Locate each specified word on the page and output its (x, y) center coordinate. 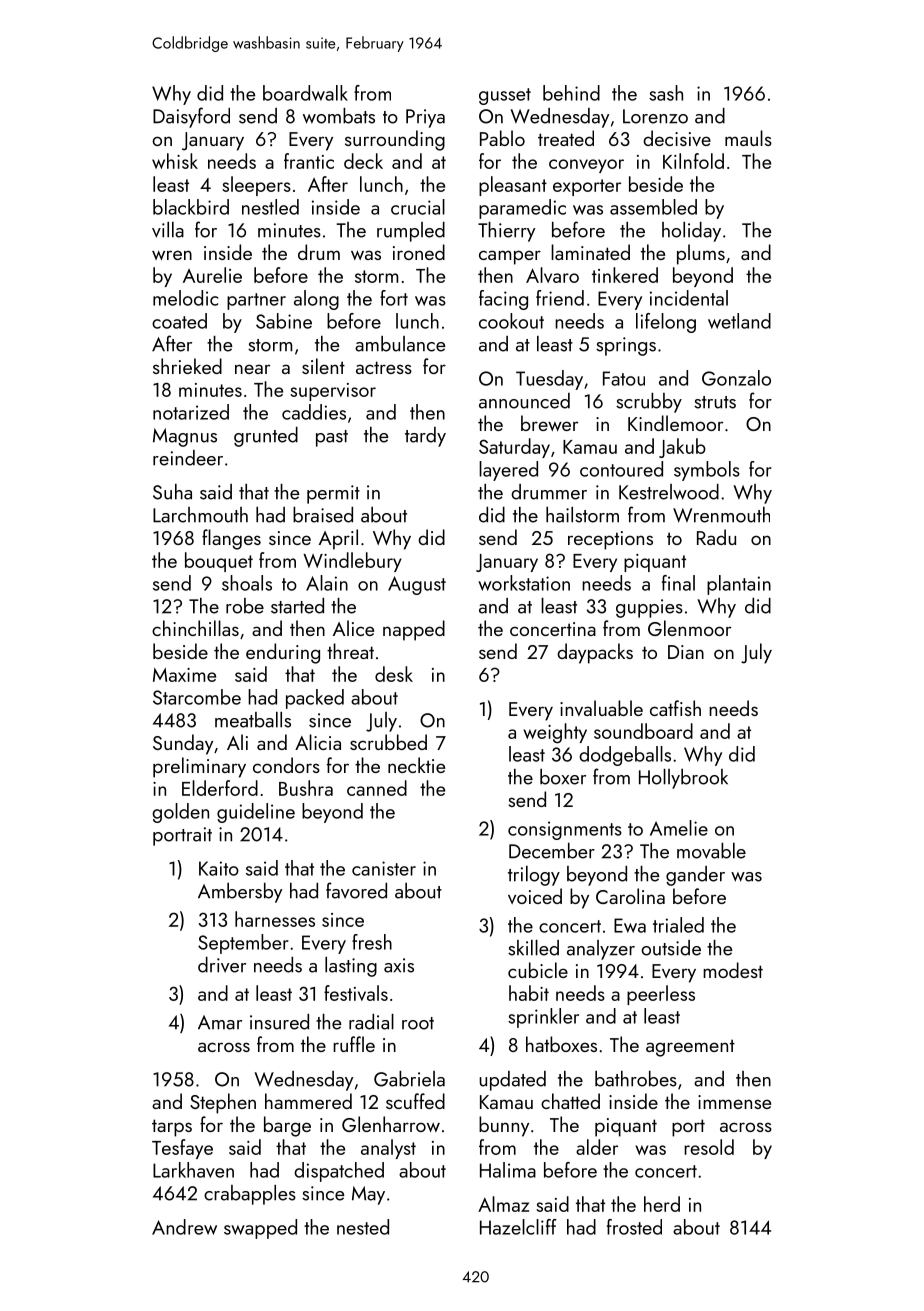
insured (279, 1022)
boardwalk (305, 93)
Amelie (679, 828)
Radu (716, 537)
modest (733, 970)
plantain (739, 585)
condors (286, 765)
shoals (247, 583)
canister (384, 868)
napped (414, 630)
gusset (505, 96)
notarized (191, 412)
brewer (549, 423)
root (418, 1023)
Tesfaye (182, 1149)
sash (666, 93)
